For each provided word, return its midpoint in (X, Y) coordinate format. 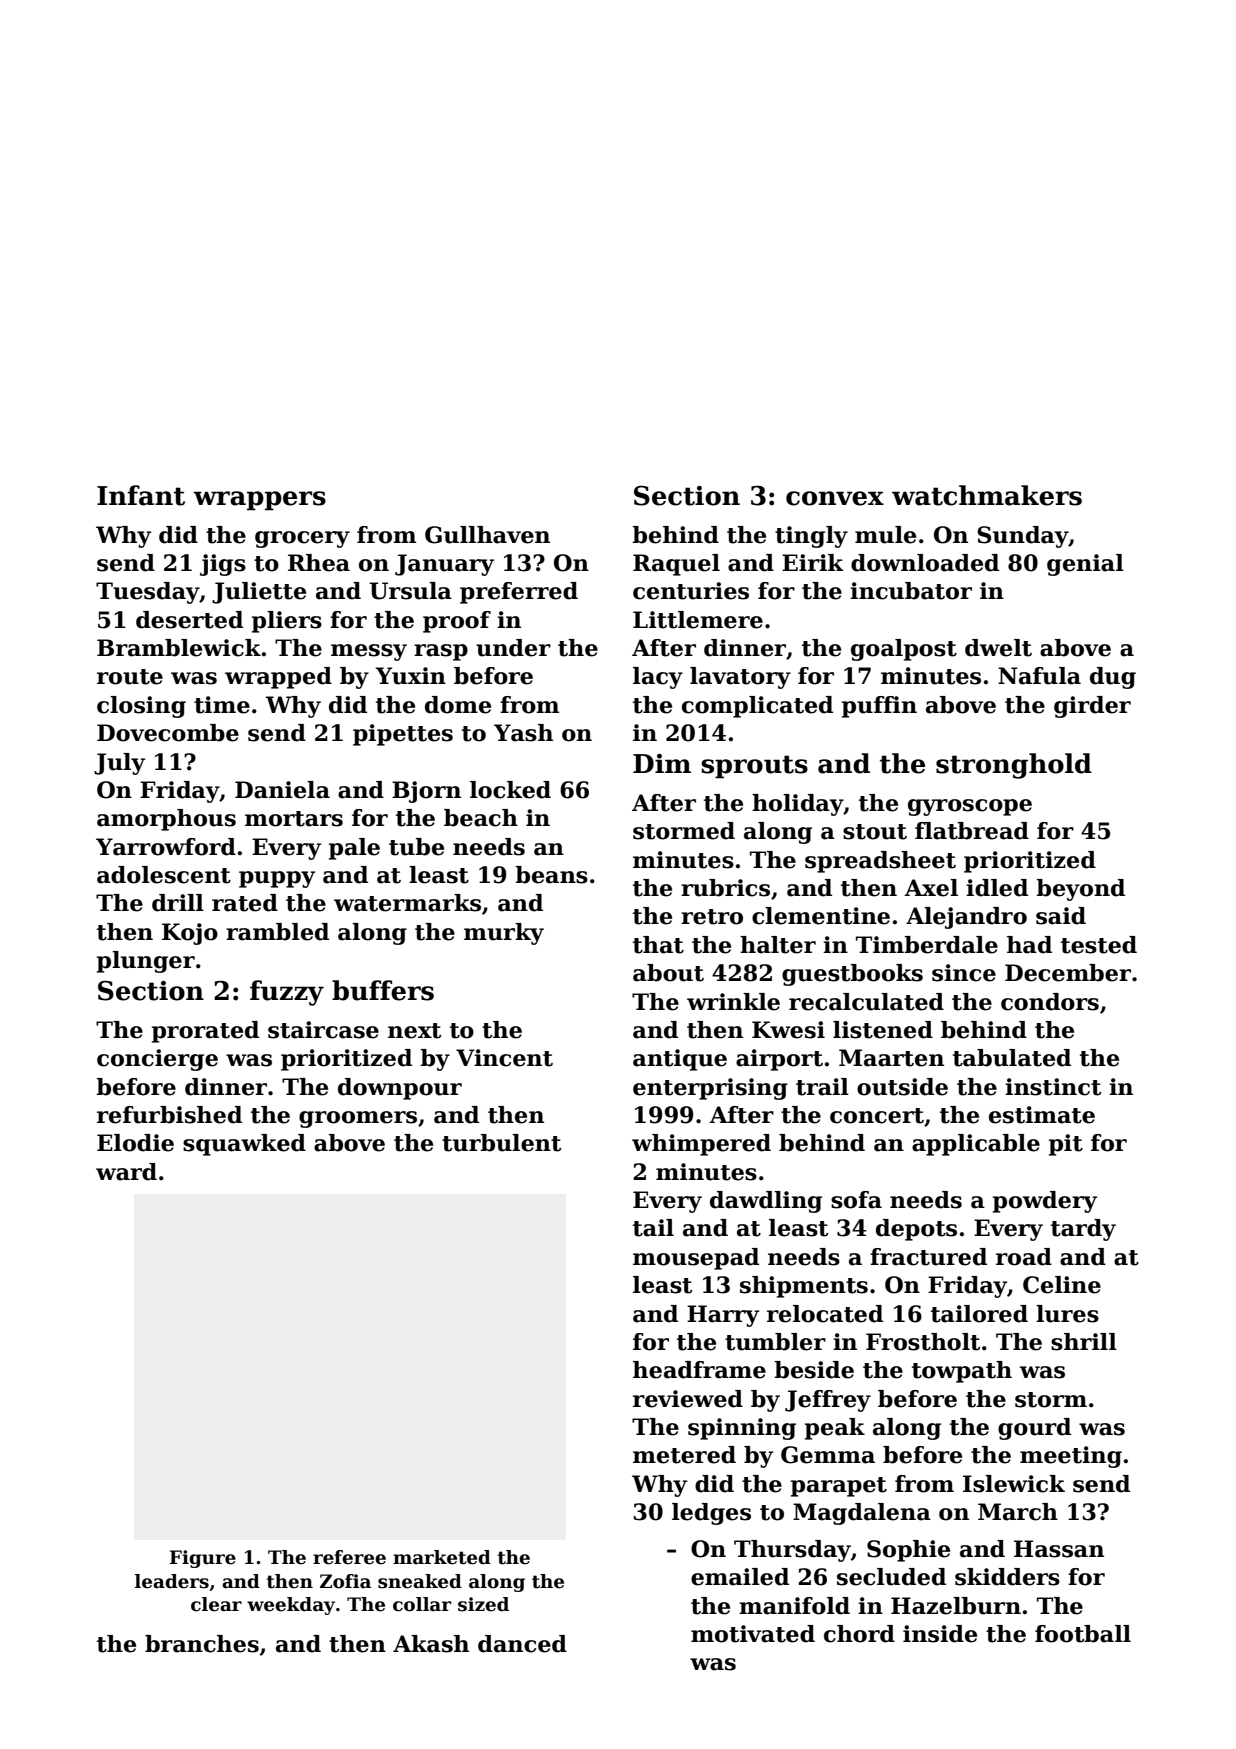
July (119, 764)
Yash (523, 733)
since (964, 973)
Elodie (135, 1143)
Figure (203, 1559)
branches (202, 1644)
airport (779, 1060)
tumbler (775, 1342)
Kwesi (788, 1030)
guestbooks (852, 975)
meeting (1071, 1457)
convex (835, 498)
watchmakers (987, 495)
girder (1092, 707)
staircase (323, 1030)
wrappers (259, 501)
